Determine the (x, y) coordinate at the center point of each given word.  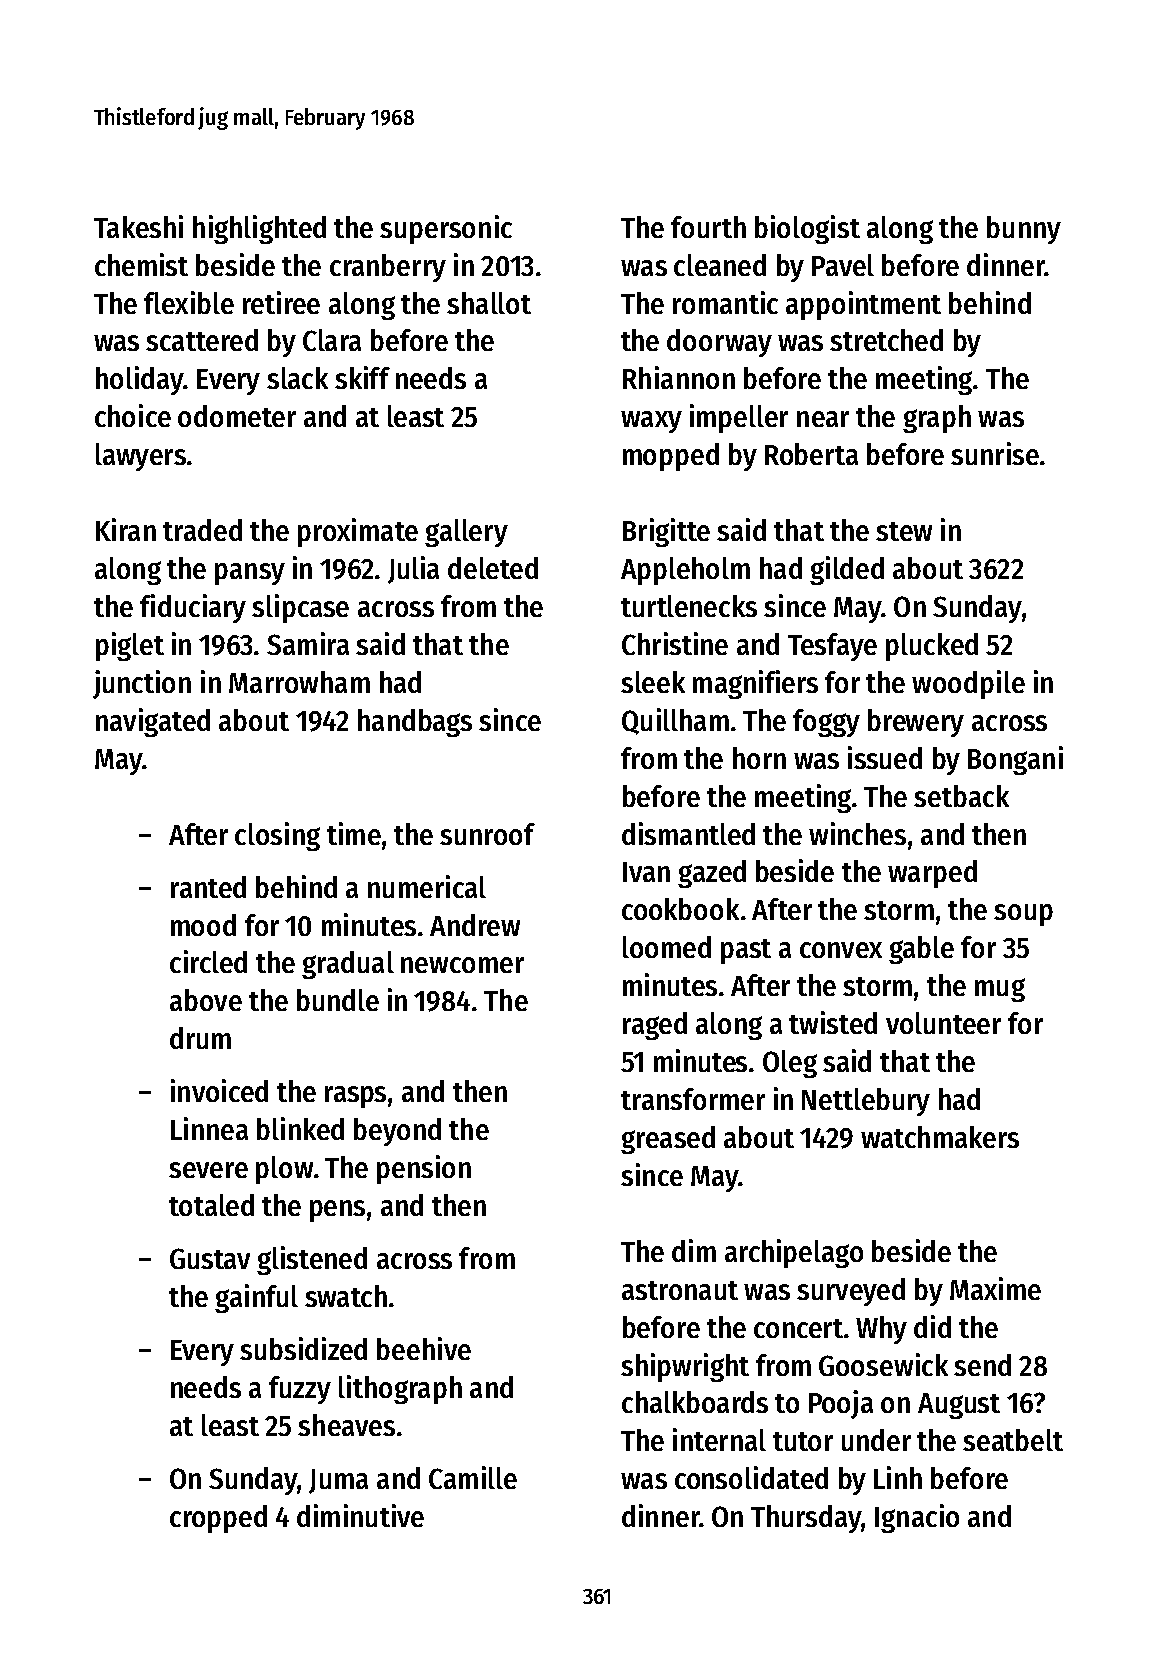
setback (961, 796)
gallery (466, 533)
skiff (362, 377)
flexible (189, 302)
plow (284, 1170)
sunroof (487, 834)
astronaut (680, 1290)
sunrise (995, 453)
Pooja (841, 1404)
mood (203, 925)
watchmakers (940, 1137)
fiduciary (193, 608)
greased (668, 1140)
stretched (886, 340)
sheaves (346, 1425)
